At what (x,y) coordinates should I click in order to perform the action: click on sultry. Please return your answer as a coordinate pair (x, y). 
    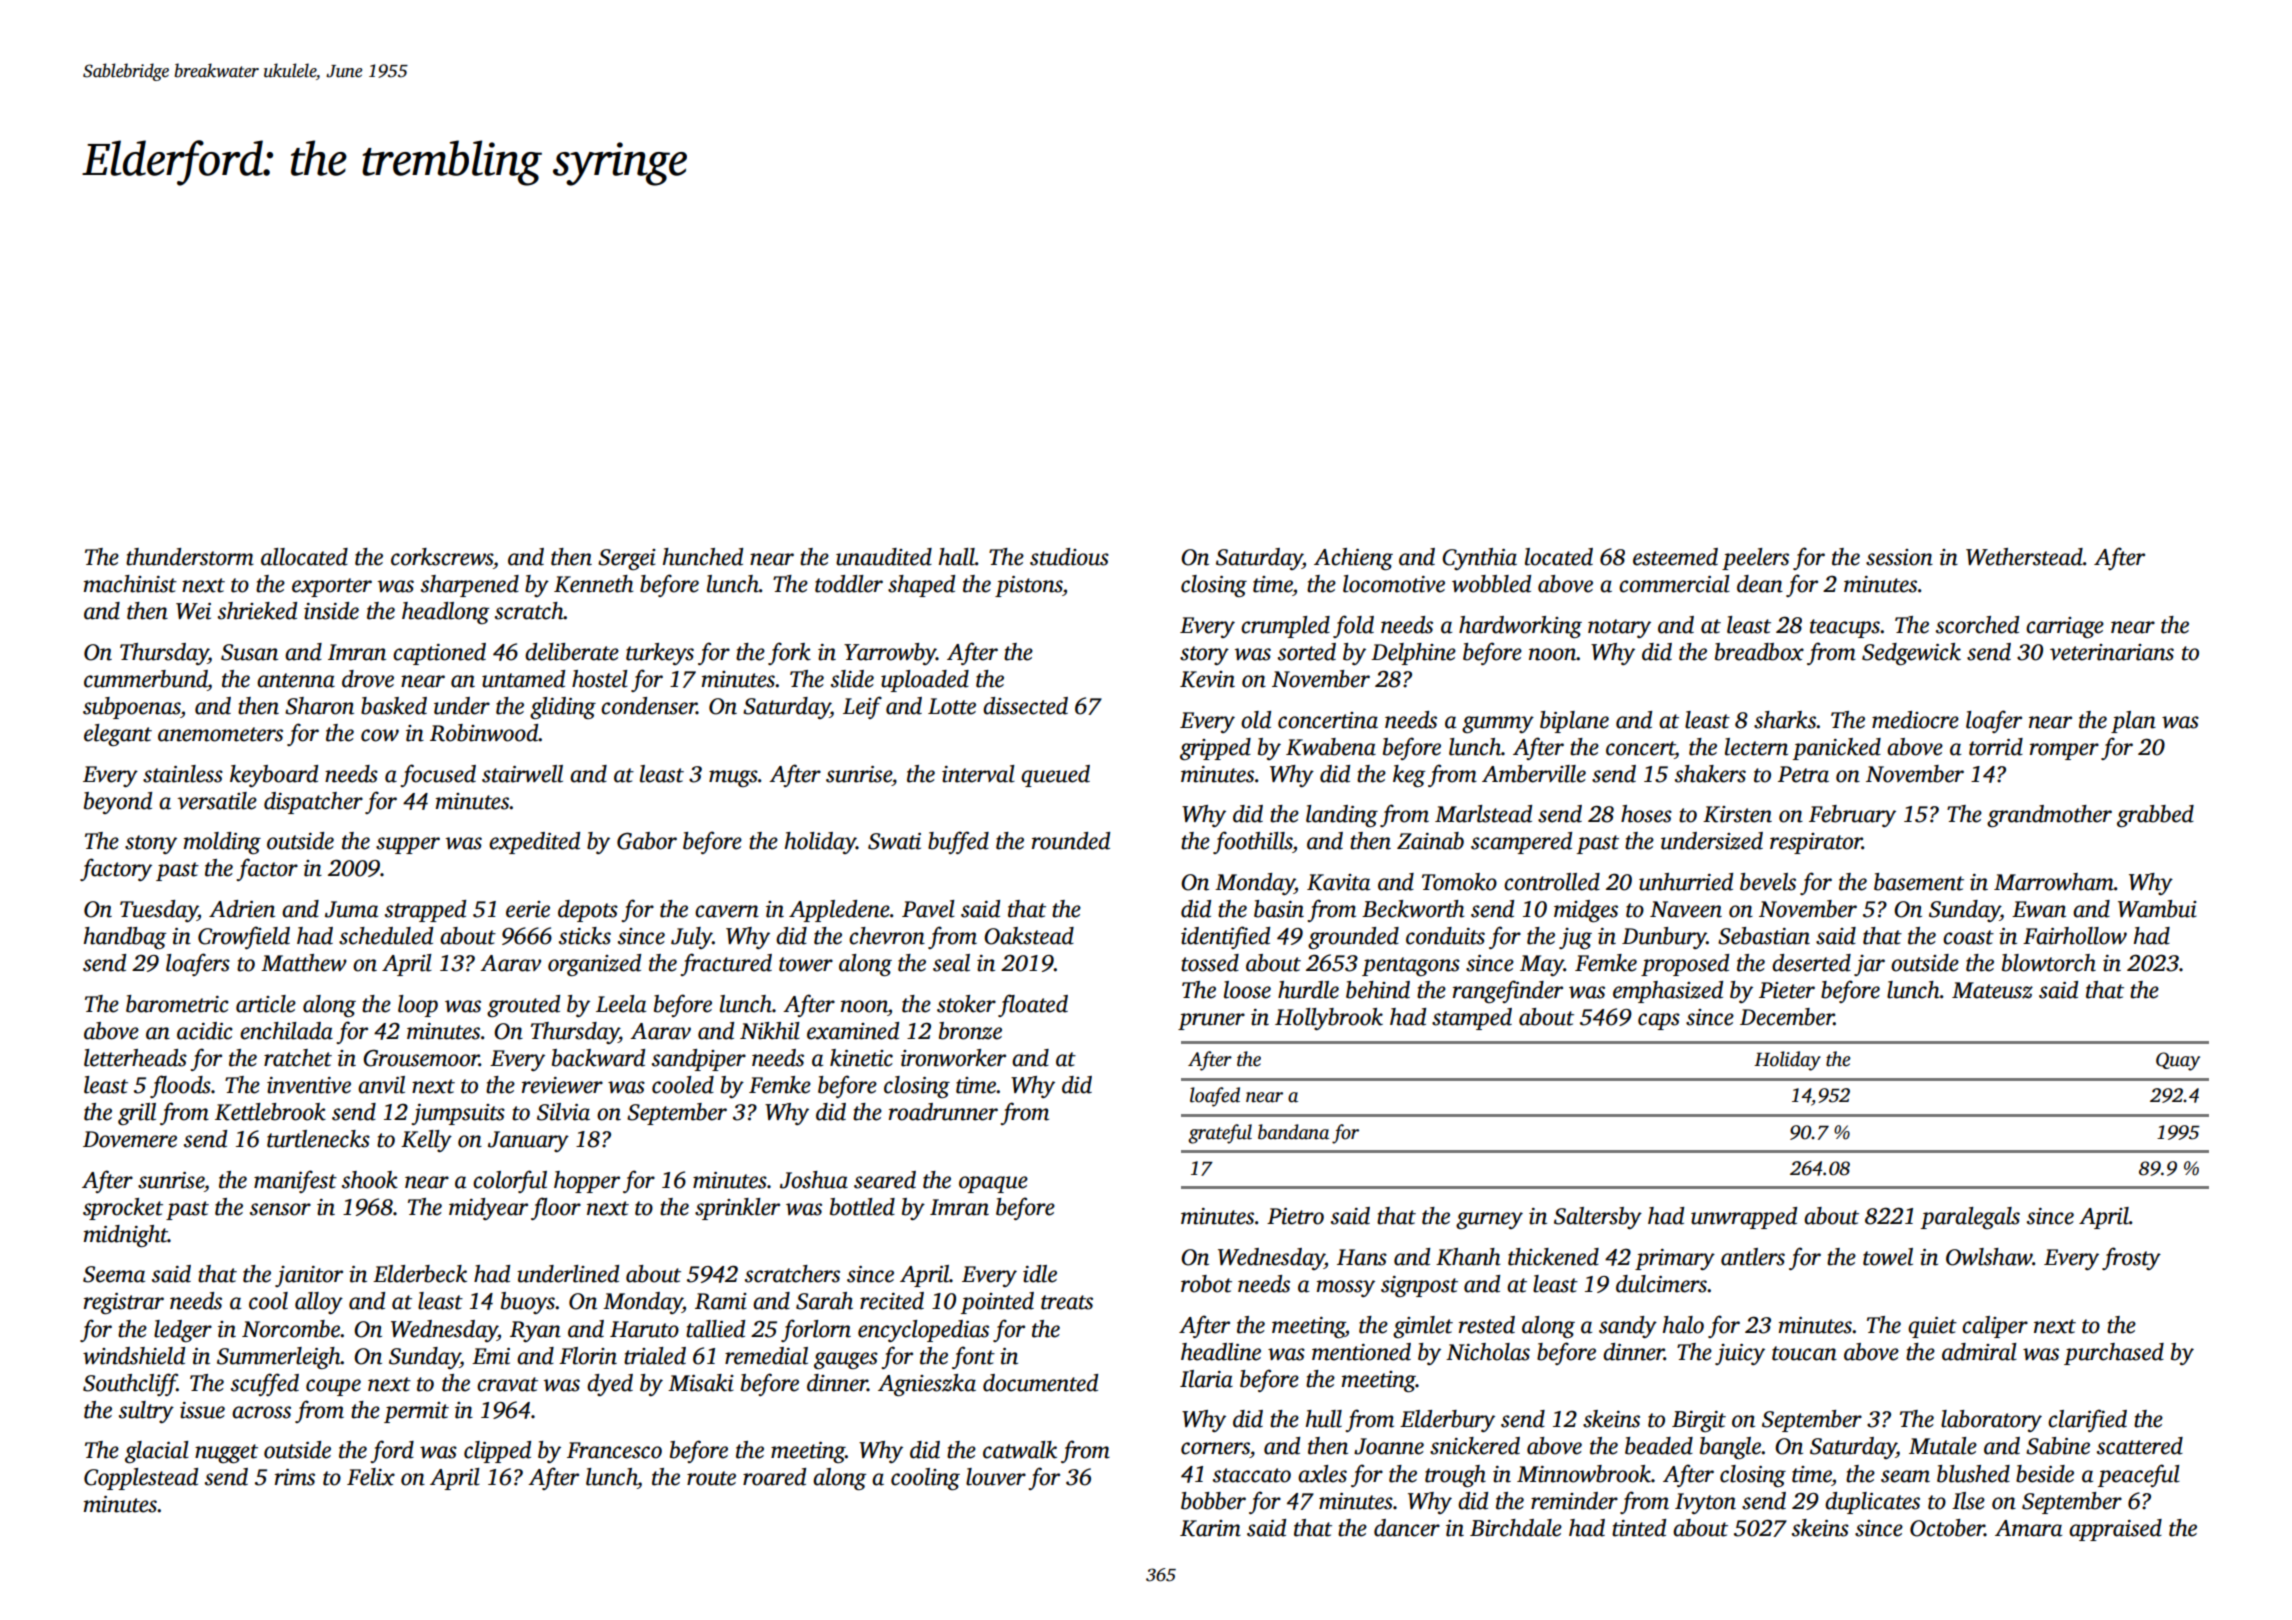
    Looking at the image, I should click on (146, 1412).
